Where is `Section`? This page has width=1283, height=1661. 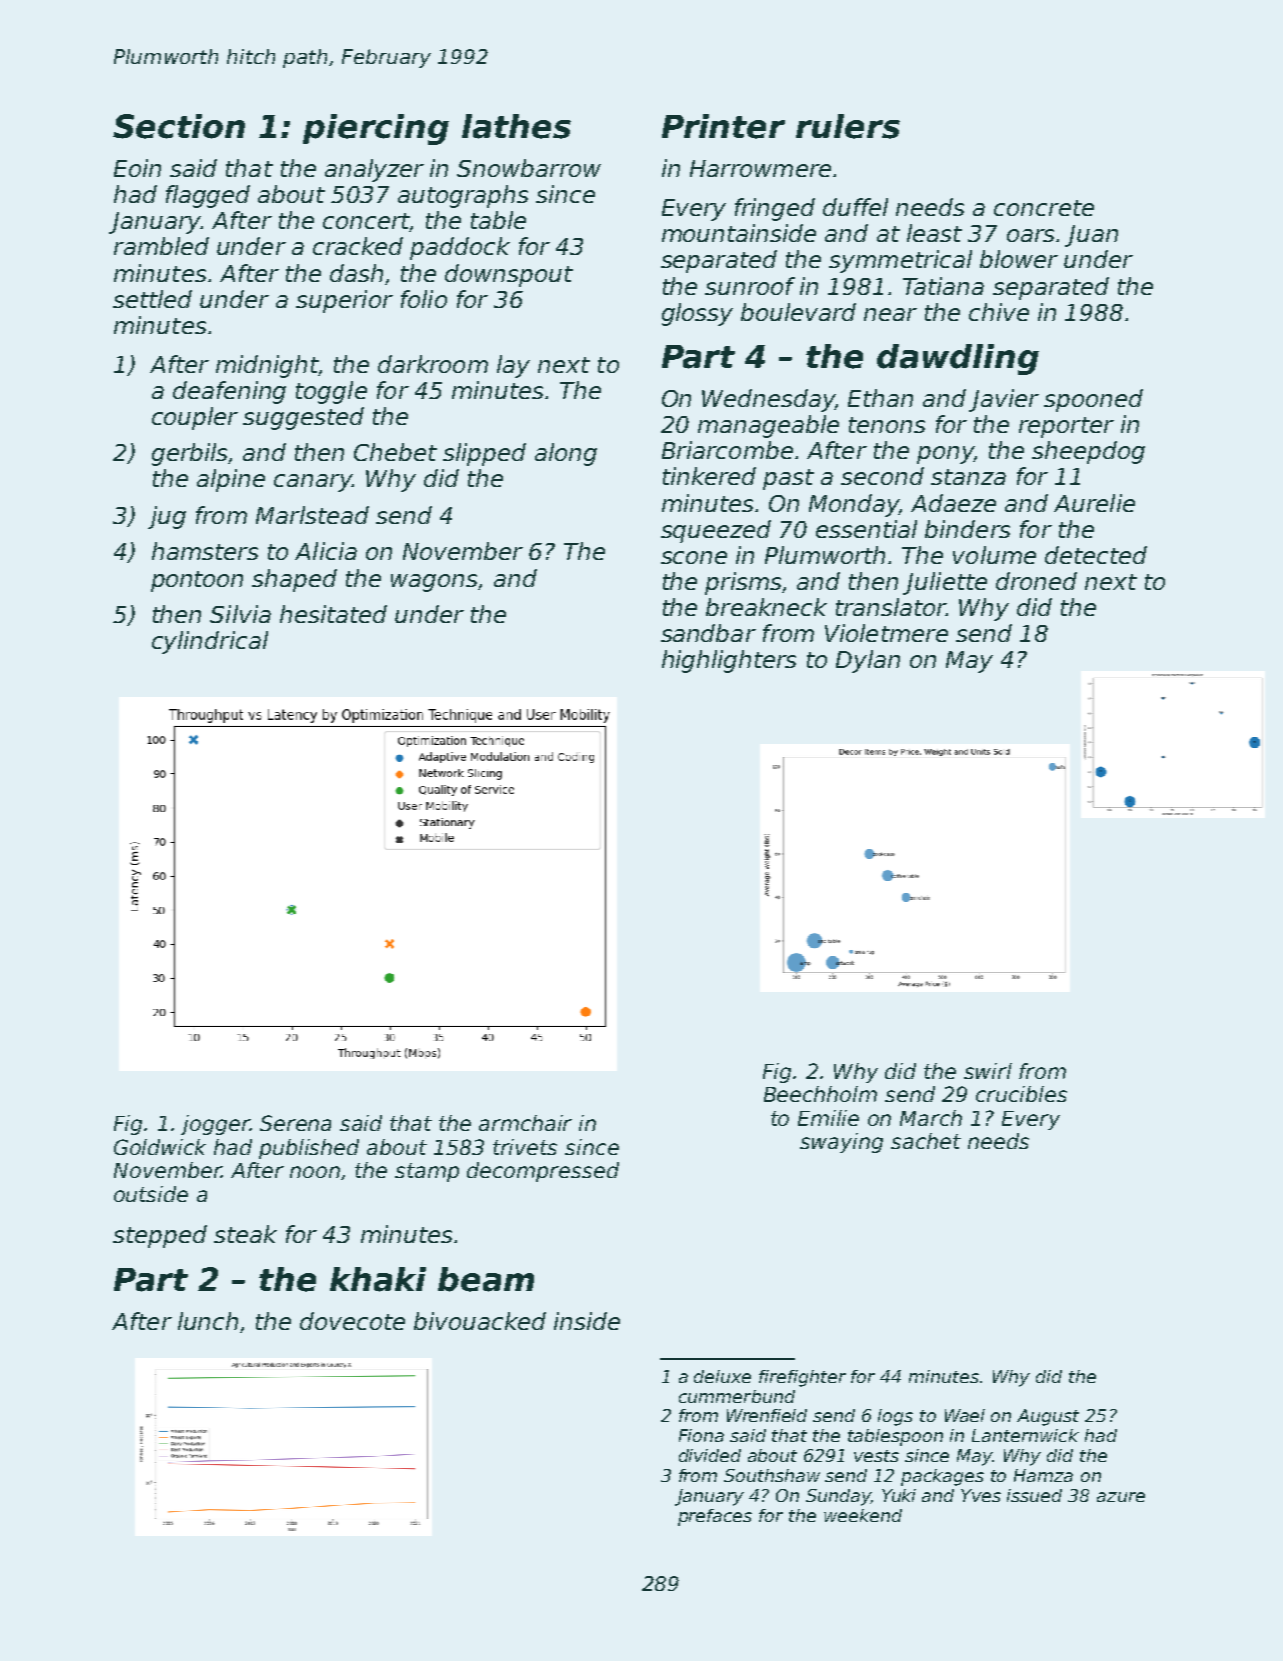
Section is located at coordinates (179, 126).
